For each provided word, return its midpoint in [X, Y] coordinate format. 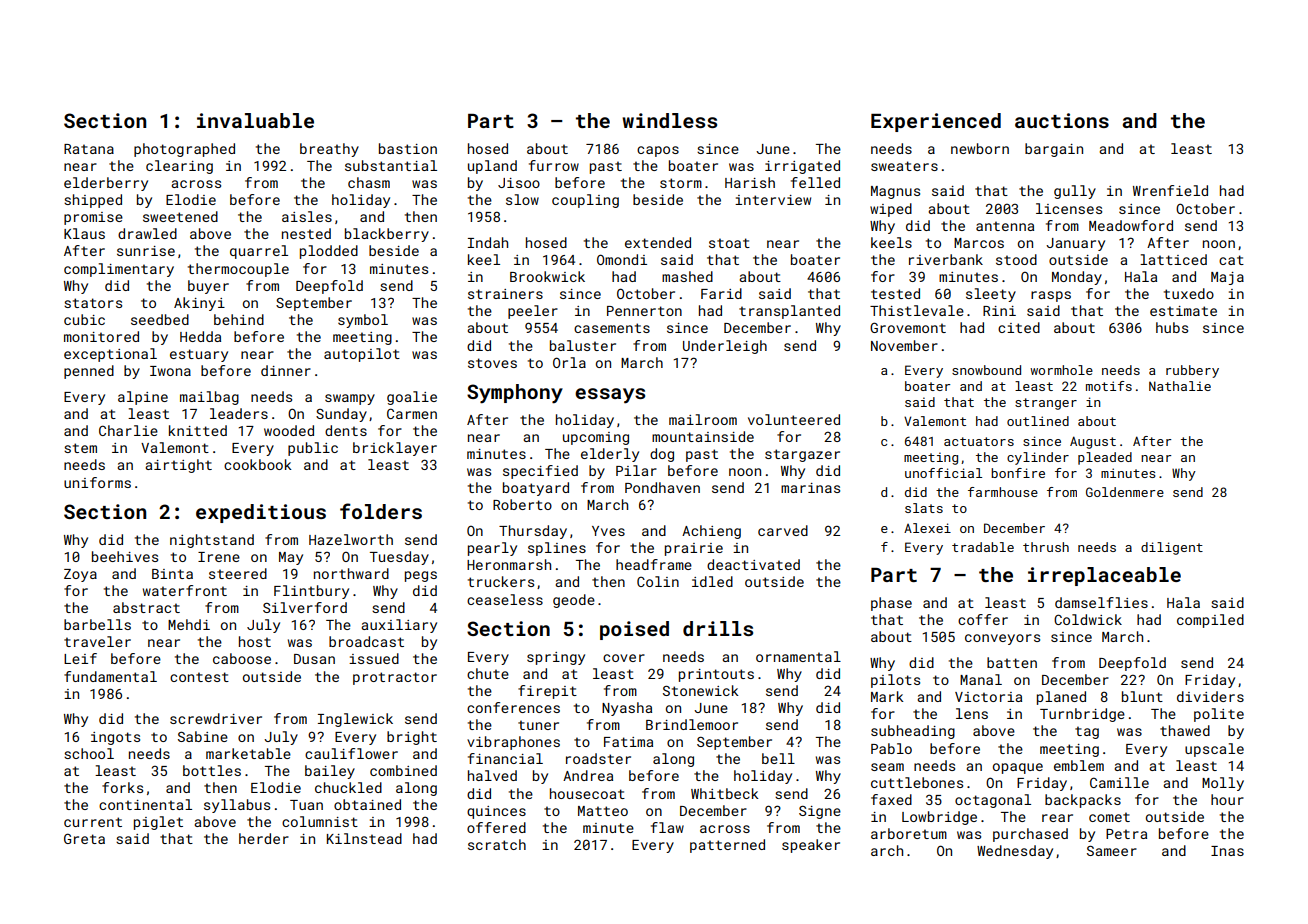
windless [669, 120]
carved [783, 530]
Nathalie [1180, 386]
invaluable [255, 120]
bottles [212, 770]
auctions [1062, 120]
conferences [513, 707]
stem [80, 448]
